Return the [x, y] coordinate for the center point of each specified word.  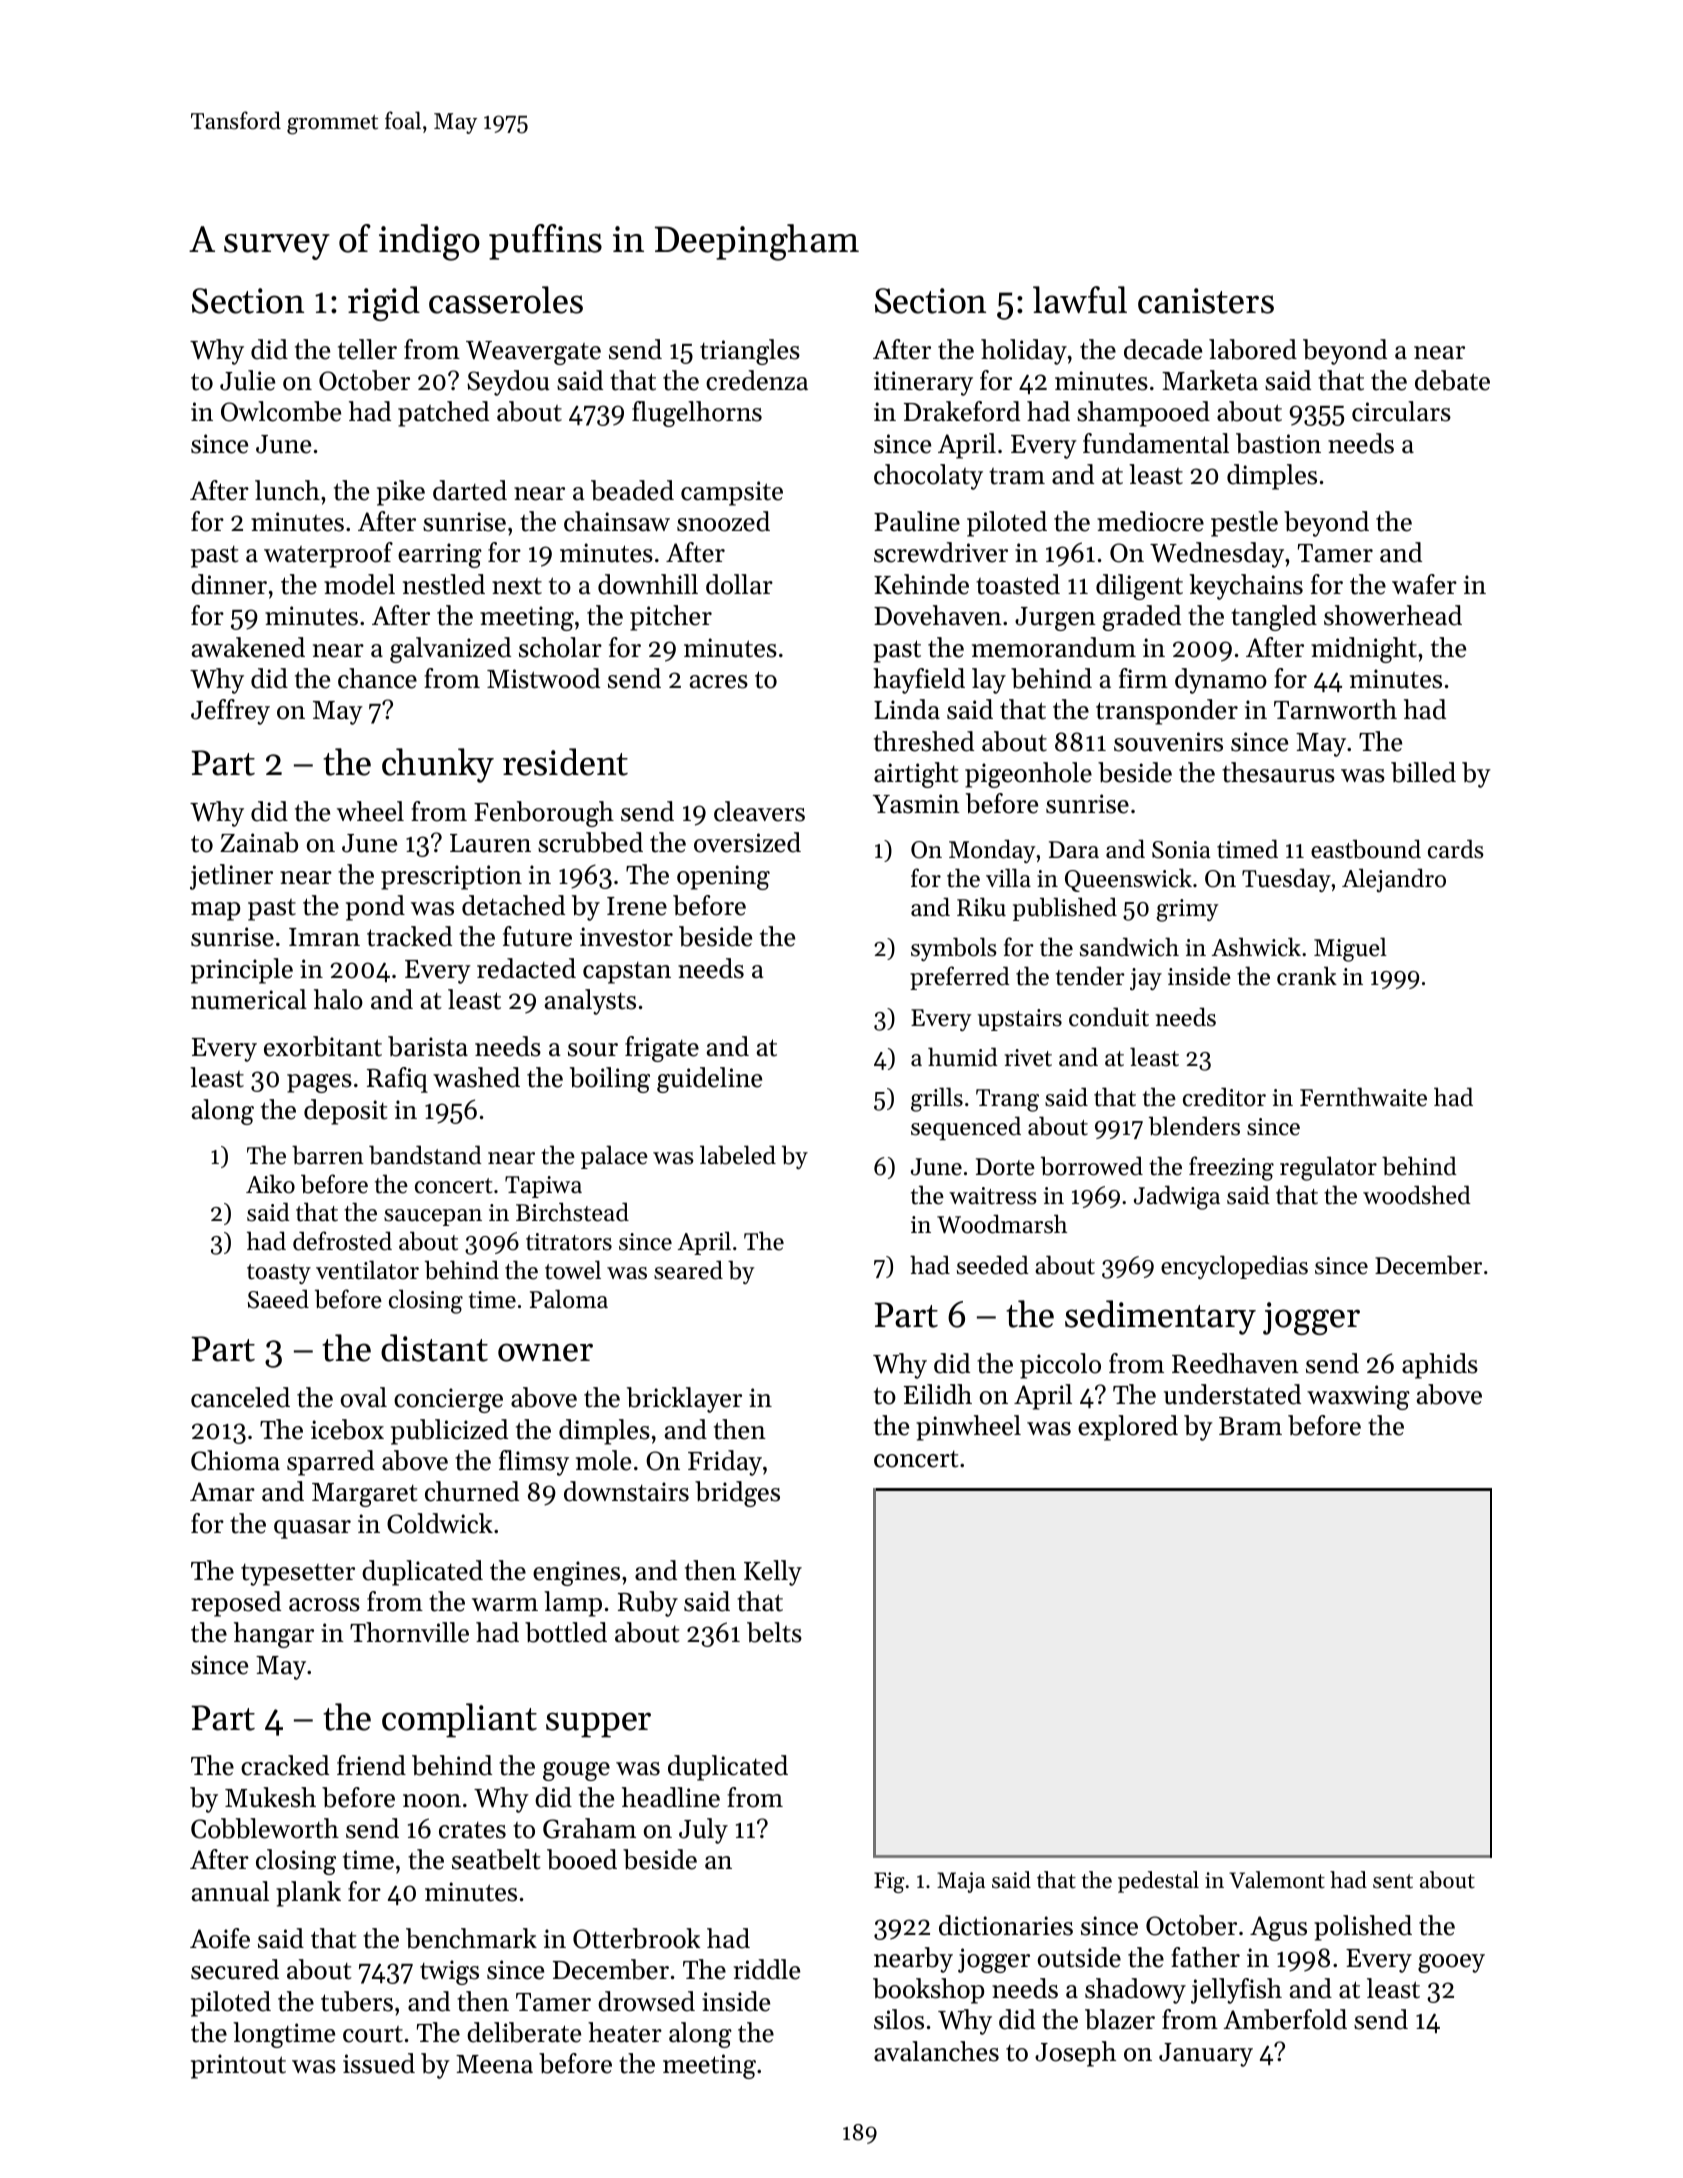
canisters [1206, 301]
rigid [384, 303]
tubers [357, 2001]
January [1206, 2055]
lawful [1080, 300]
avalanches [936, 2051]
